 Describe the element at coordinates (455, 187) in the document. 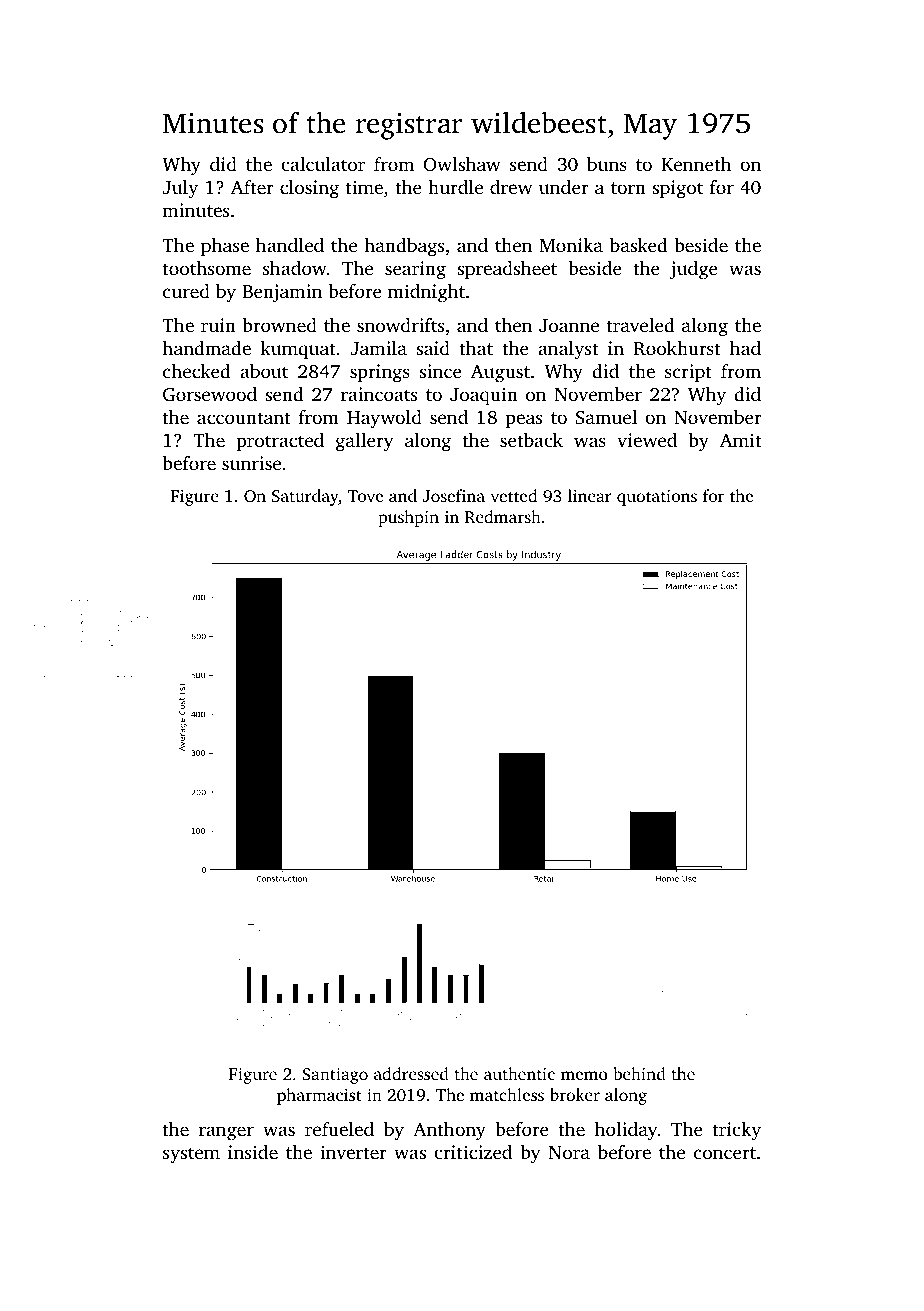

I see `hurdle` at that location.
